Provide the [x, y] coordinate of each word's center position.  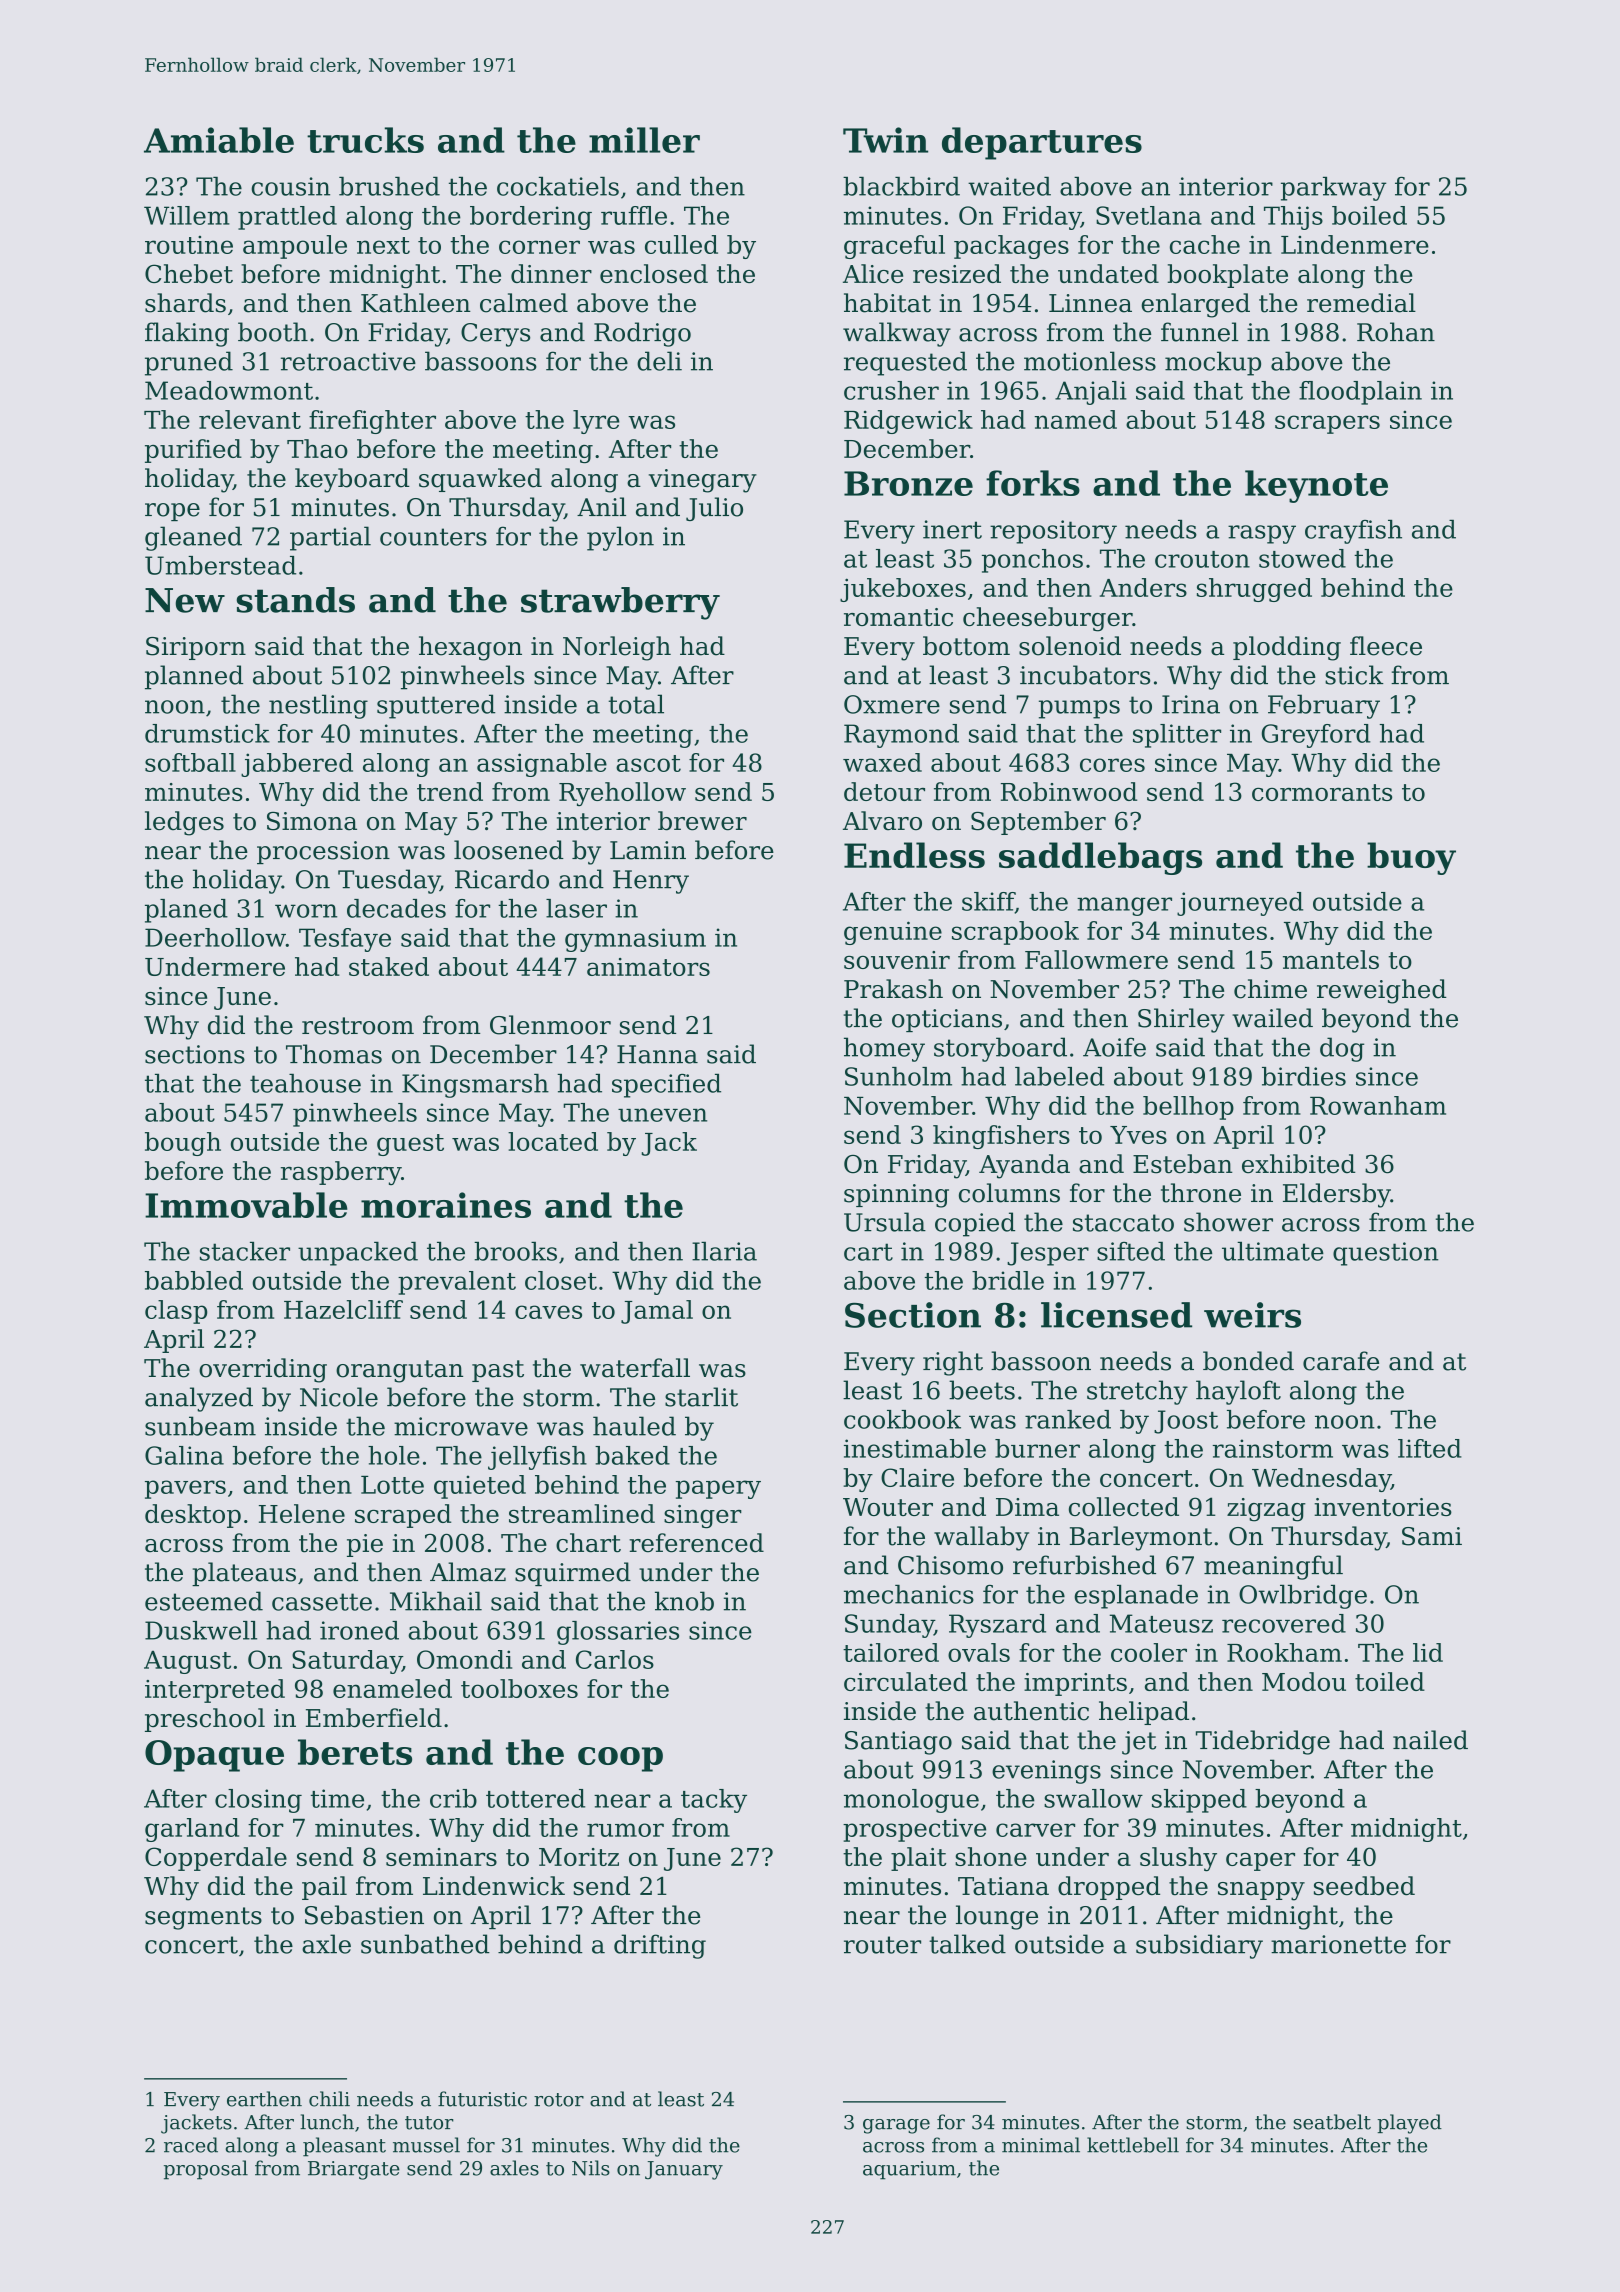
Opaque [214, 1756]
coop [620, 1759]
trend [450, 791]
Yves [1138, 1135]
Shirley [1181, 1020]
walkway [897, 334]
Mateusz [1161, 1623]
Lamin [648, 850]
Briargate [354, 2170]
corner [539, 247]
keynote [1316, 486]
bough [183, 1144]
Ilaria [724, 1251]
